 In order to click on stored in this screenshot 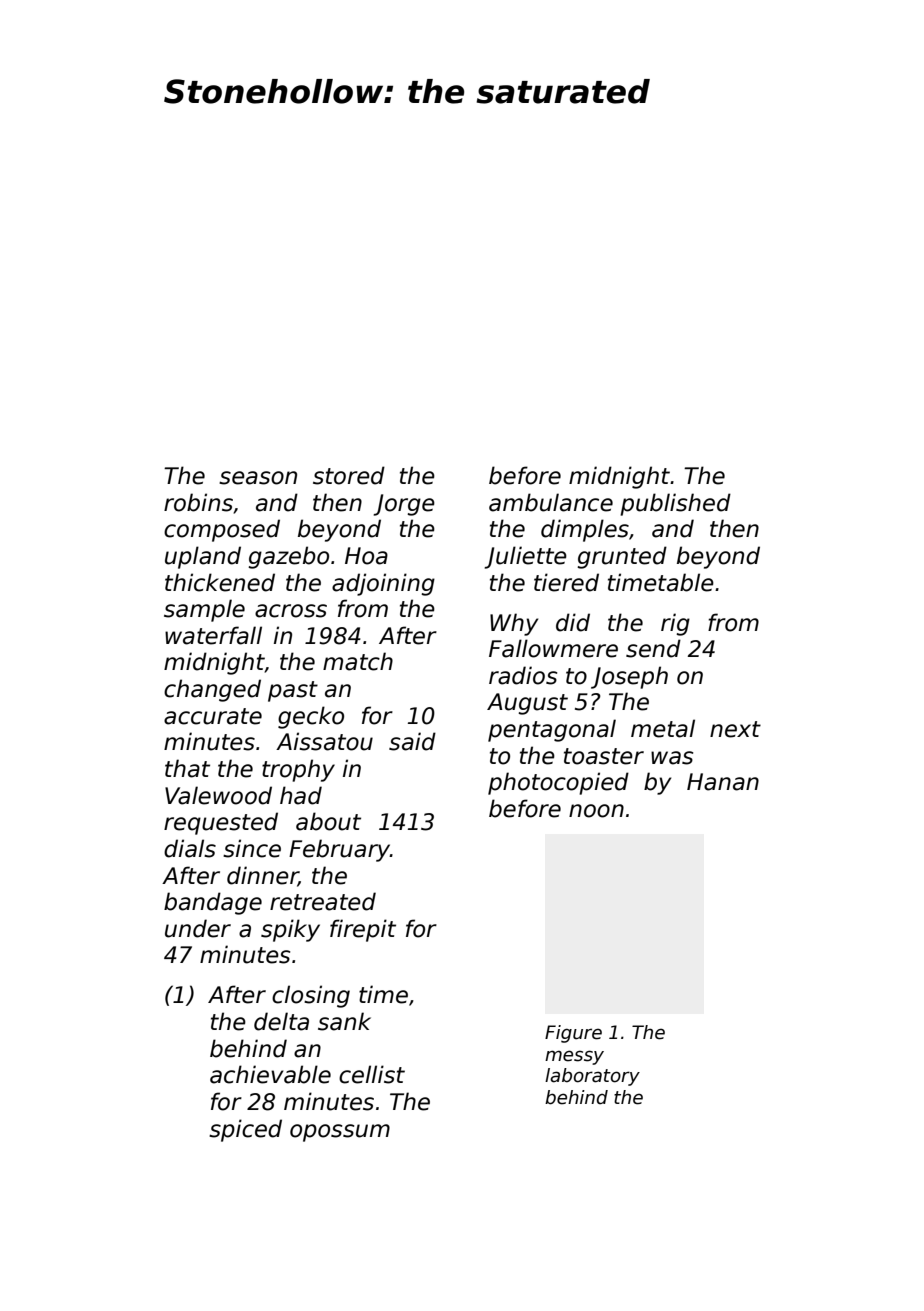, I will do `click(349, 475)`.
